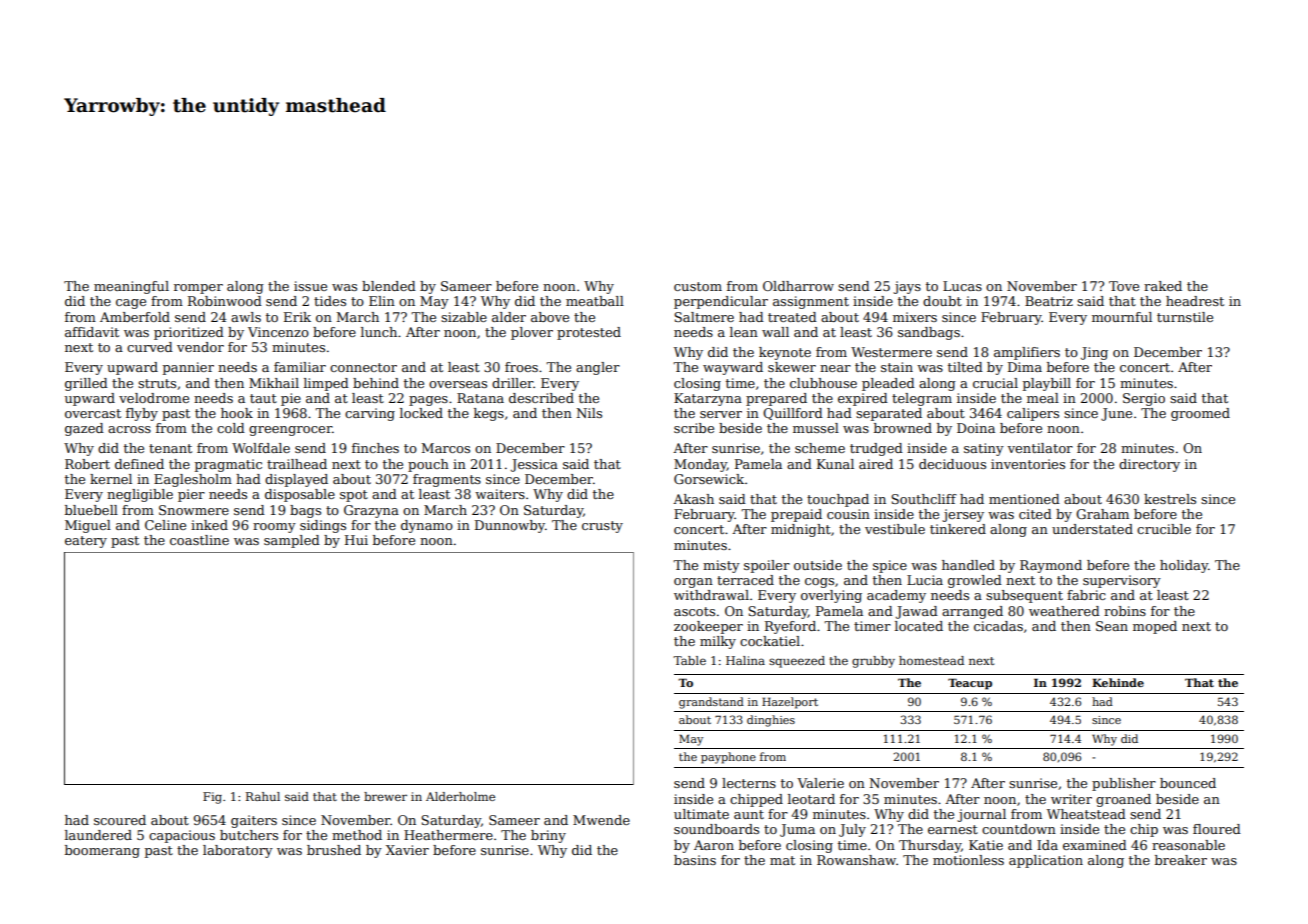 This screenshot has height=924, width=1308. What do you see at coordinates (1181, 860) in the screenshot?
I see `breaker` at bounding box center [1181, 860].
